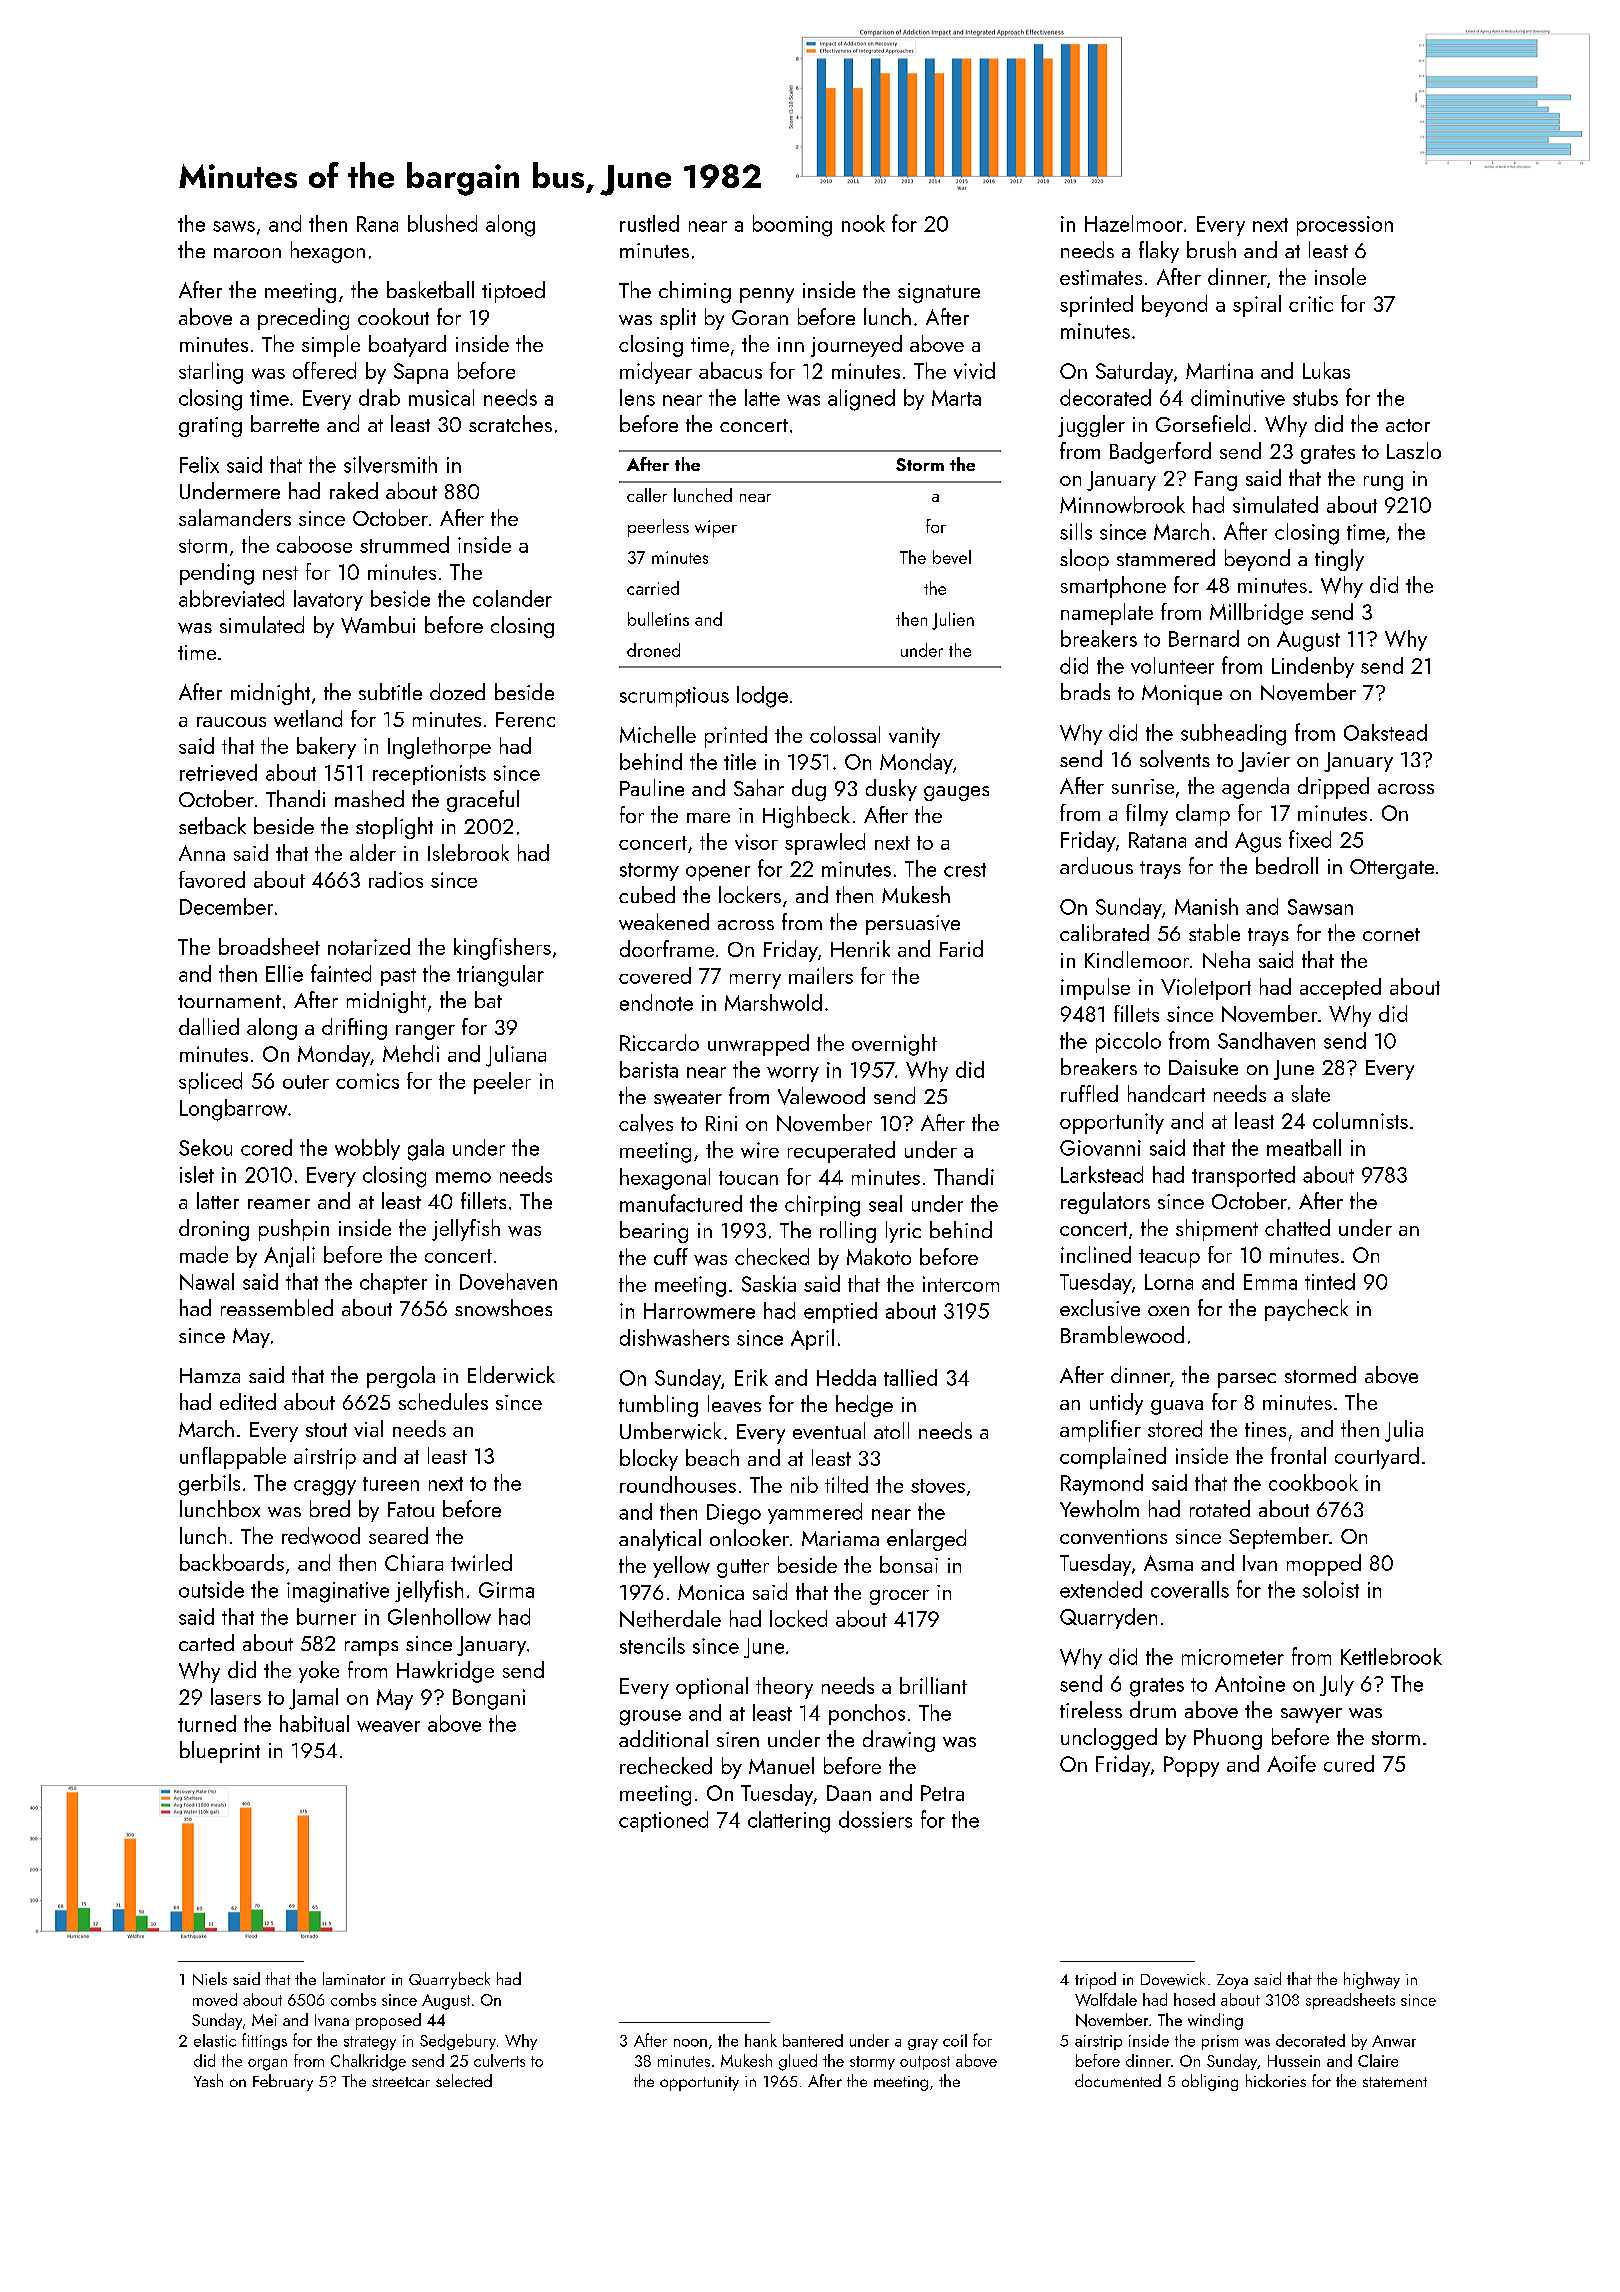 Image resolution: width=1620 pixels, height=2292 pixels. I want to click on outpost, so click(925, 2063).
